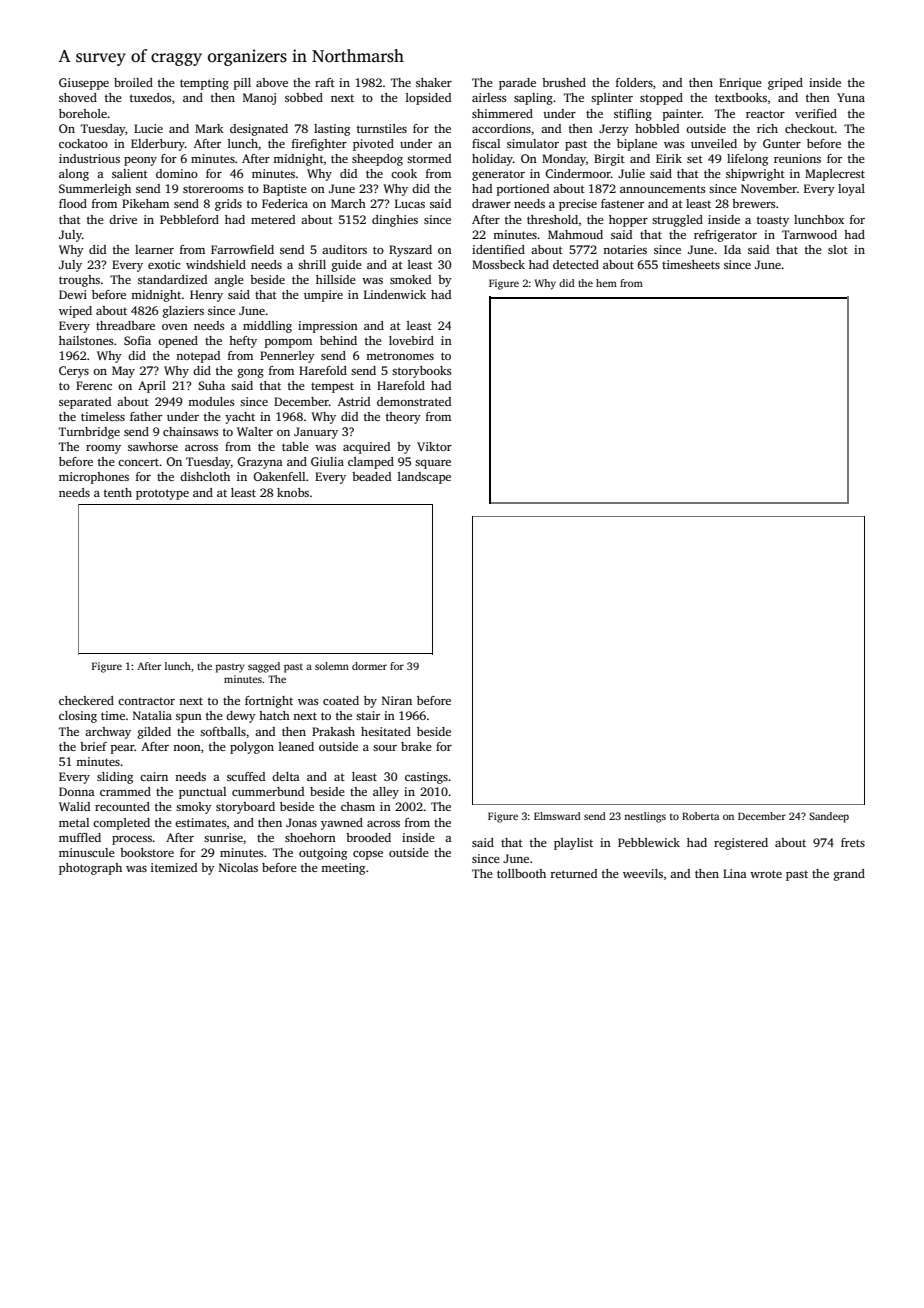 The height and width of the page is (1308, 924). What do you see at coordinates (434, 82) in the page?
I see `shaker` at bounding box center [434, 82].
